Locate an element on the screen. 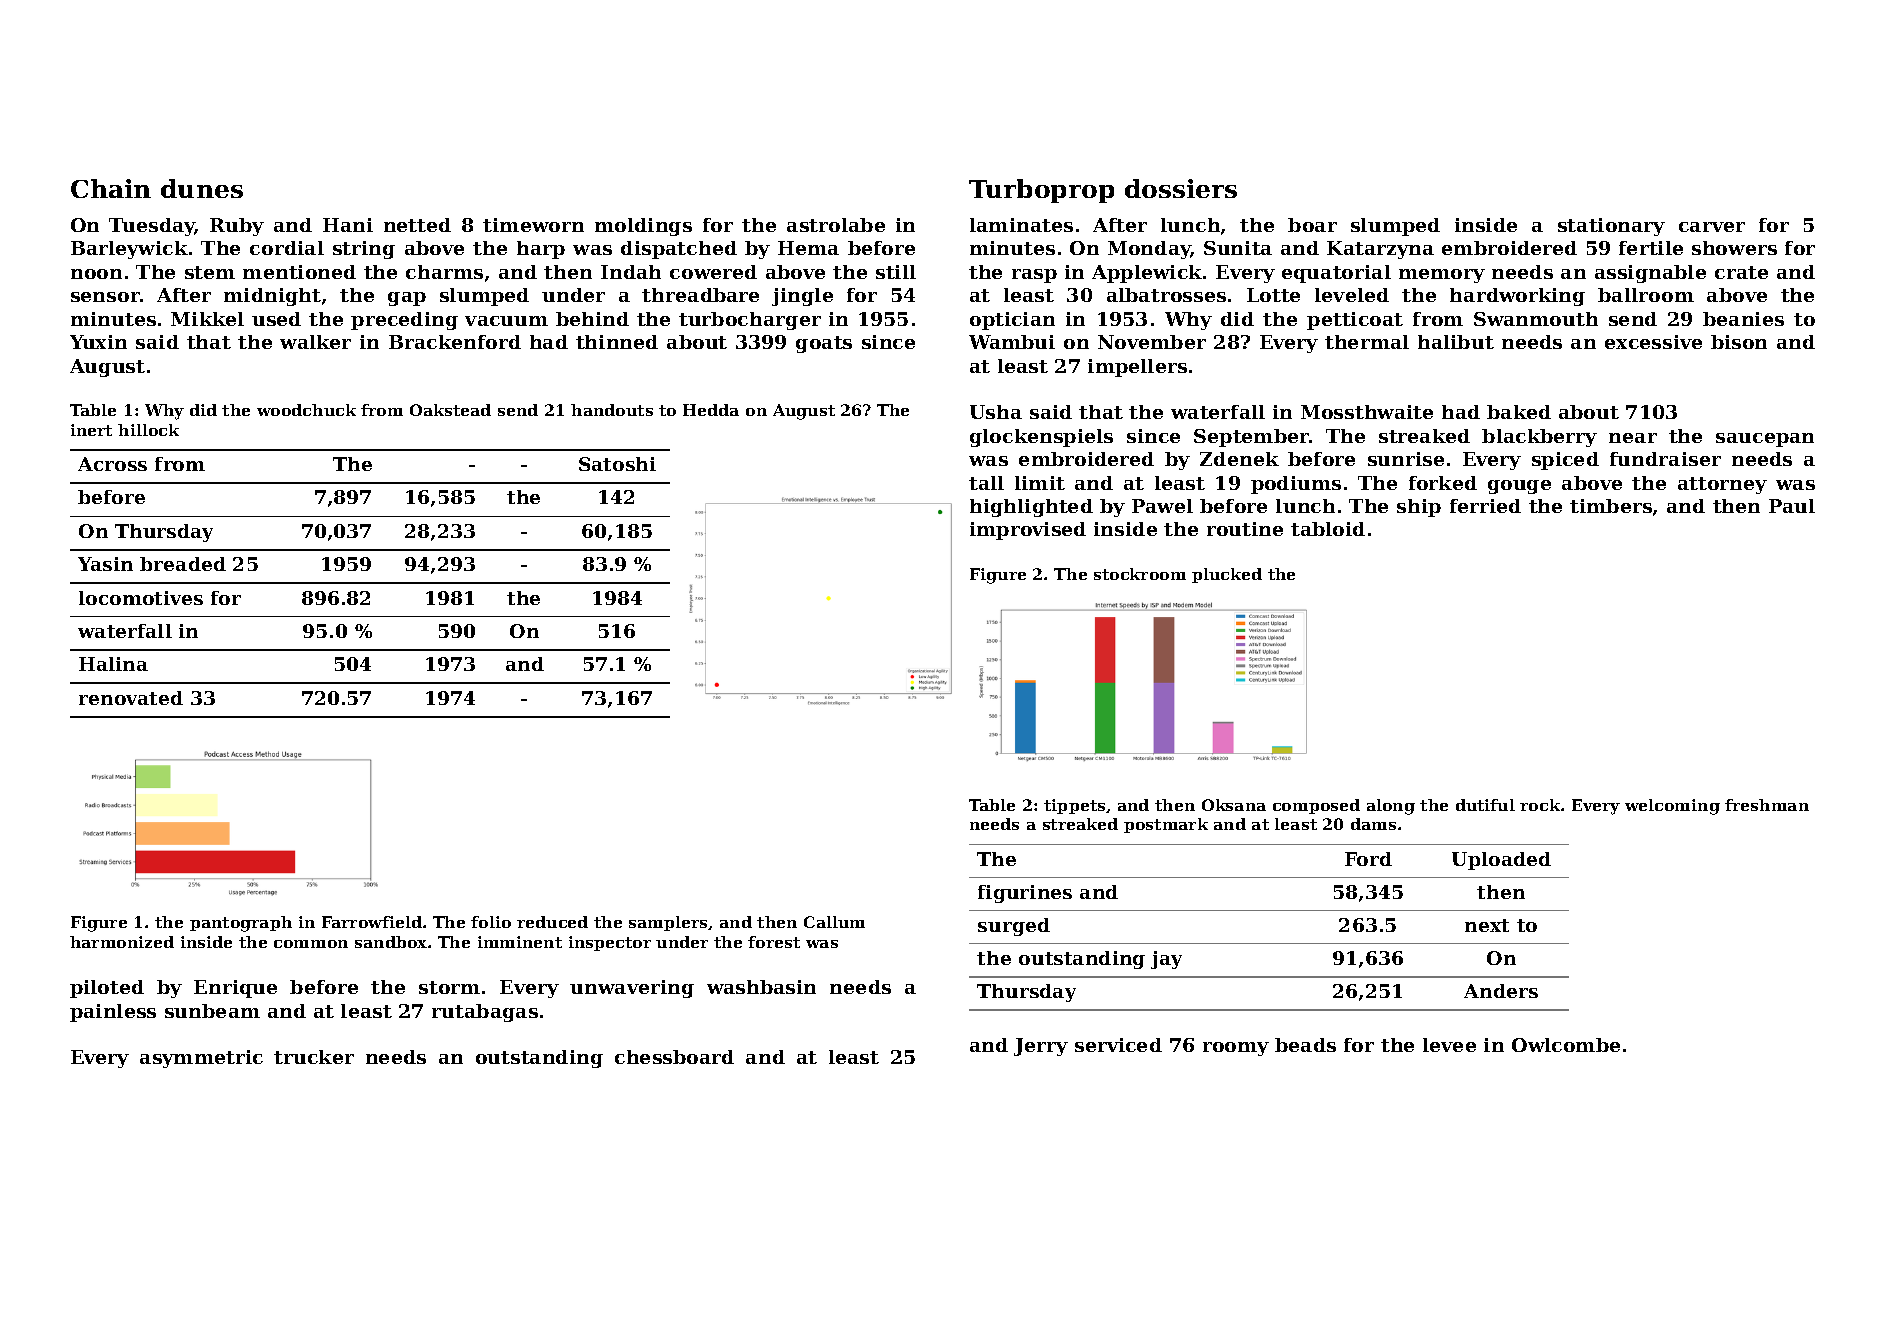 The image size is (1886, 1333). samplers is located at coordinates (668, 923).
